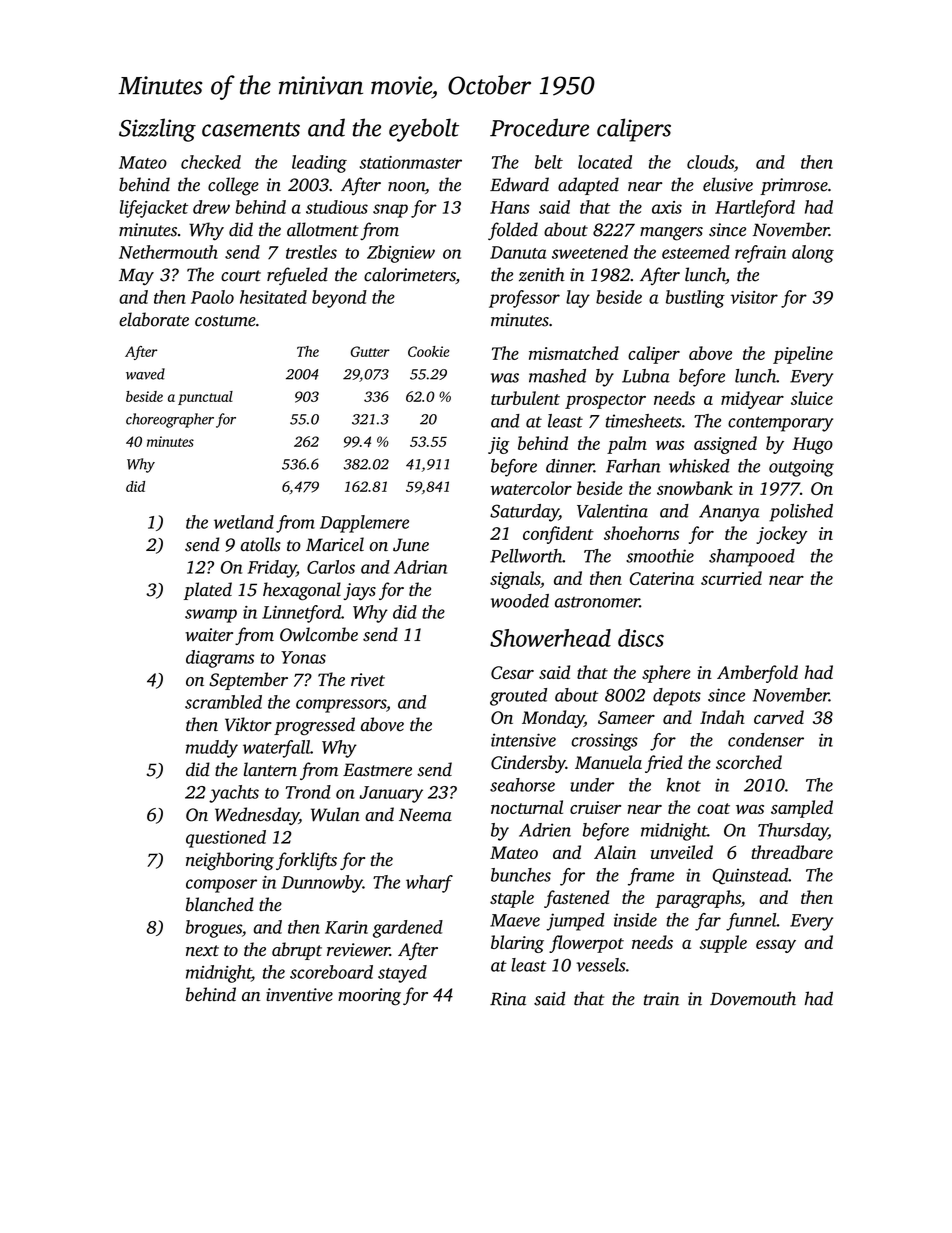  Describe the element at coordinates (251, 129) in the screenshot. I see `casements` at that location.
